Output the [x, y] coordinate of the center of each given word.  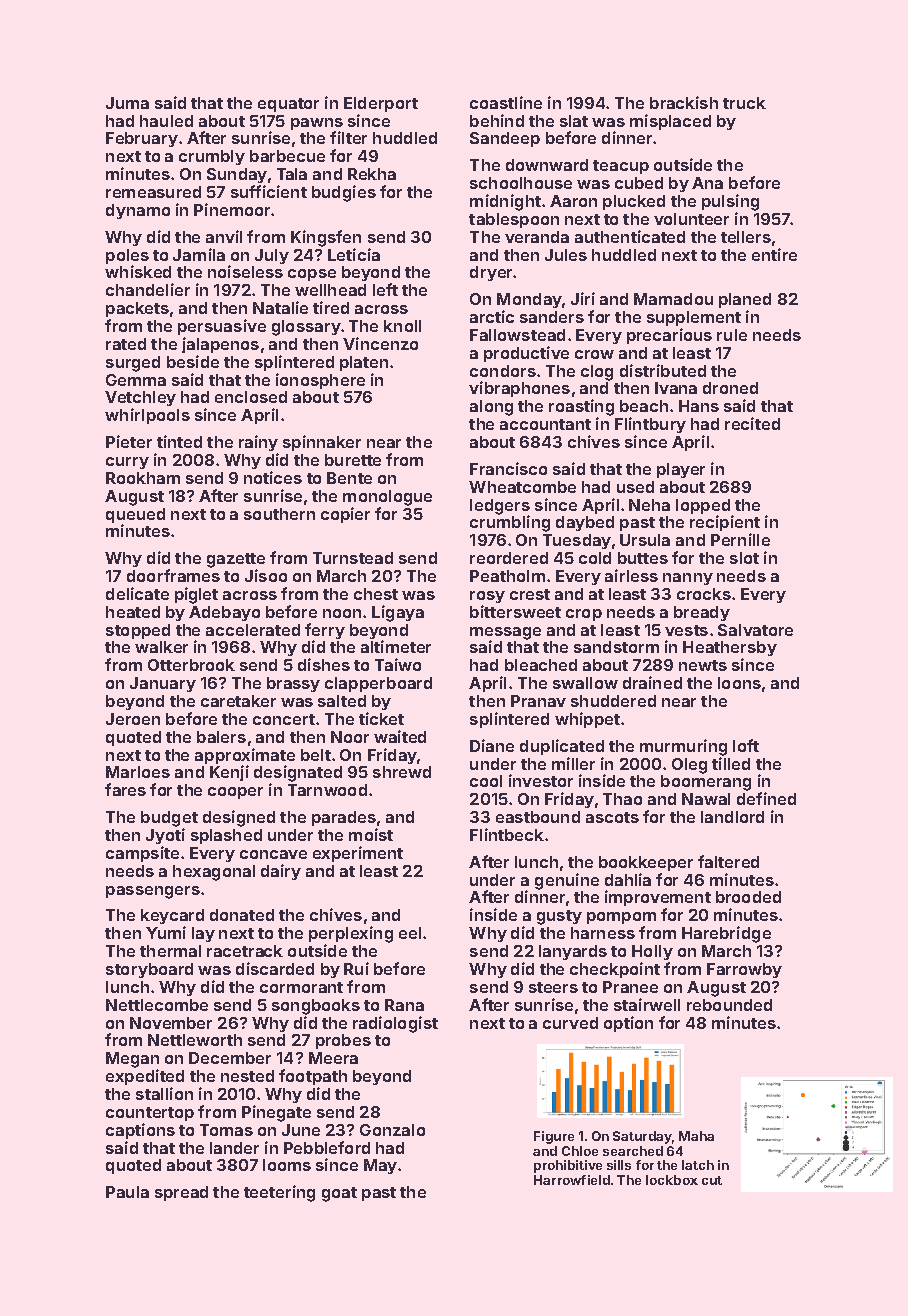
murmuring [683, 747]
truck [744, 103]
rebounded [729, 1005]
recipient [725, 523]
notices [273, 477]
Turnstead [353, 558]
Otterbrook [191, 665]
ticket [381, 718]
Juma [127, 103]
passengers [153, 892]
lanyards [573, 952]
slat [574, 121]
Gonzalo [392, 1130]
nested [247, 1076]
